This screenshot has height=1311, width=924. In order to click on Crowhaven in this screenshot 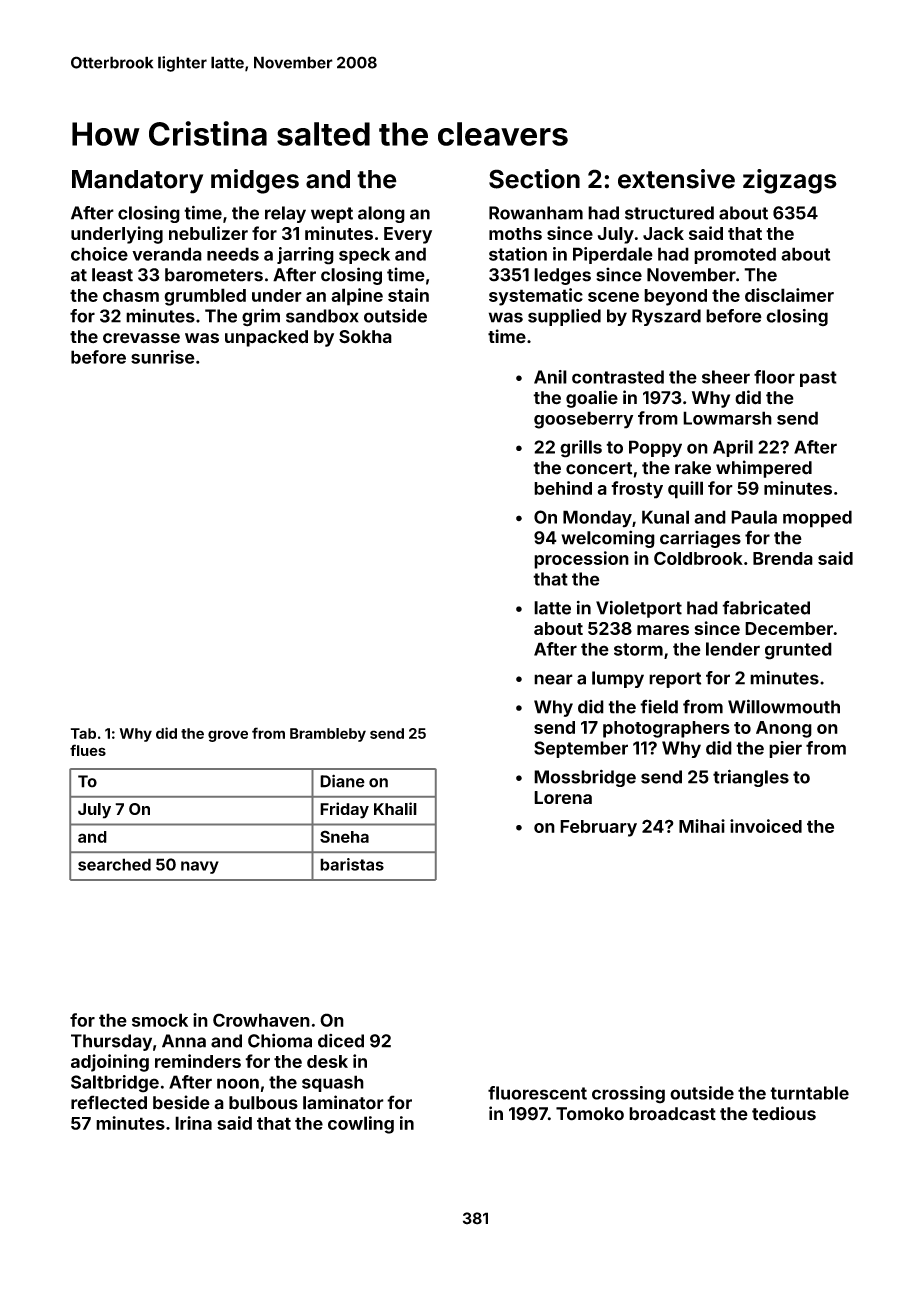, I will do `click(261, 1020)`.
